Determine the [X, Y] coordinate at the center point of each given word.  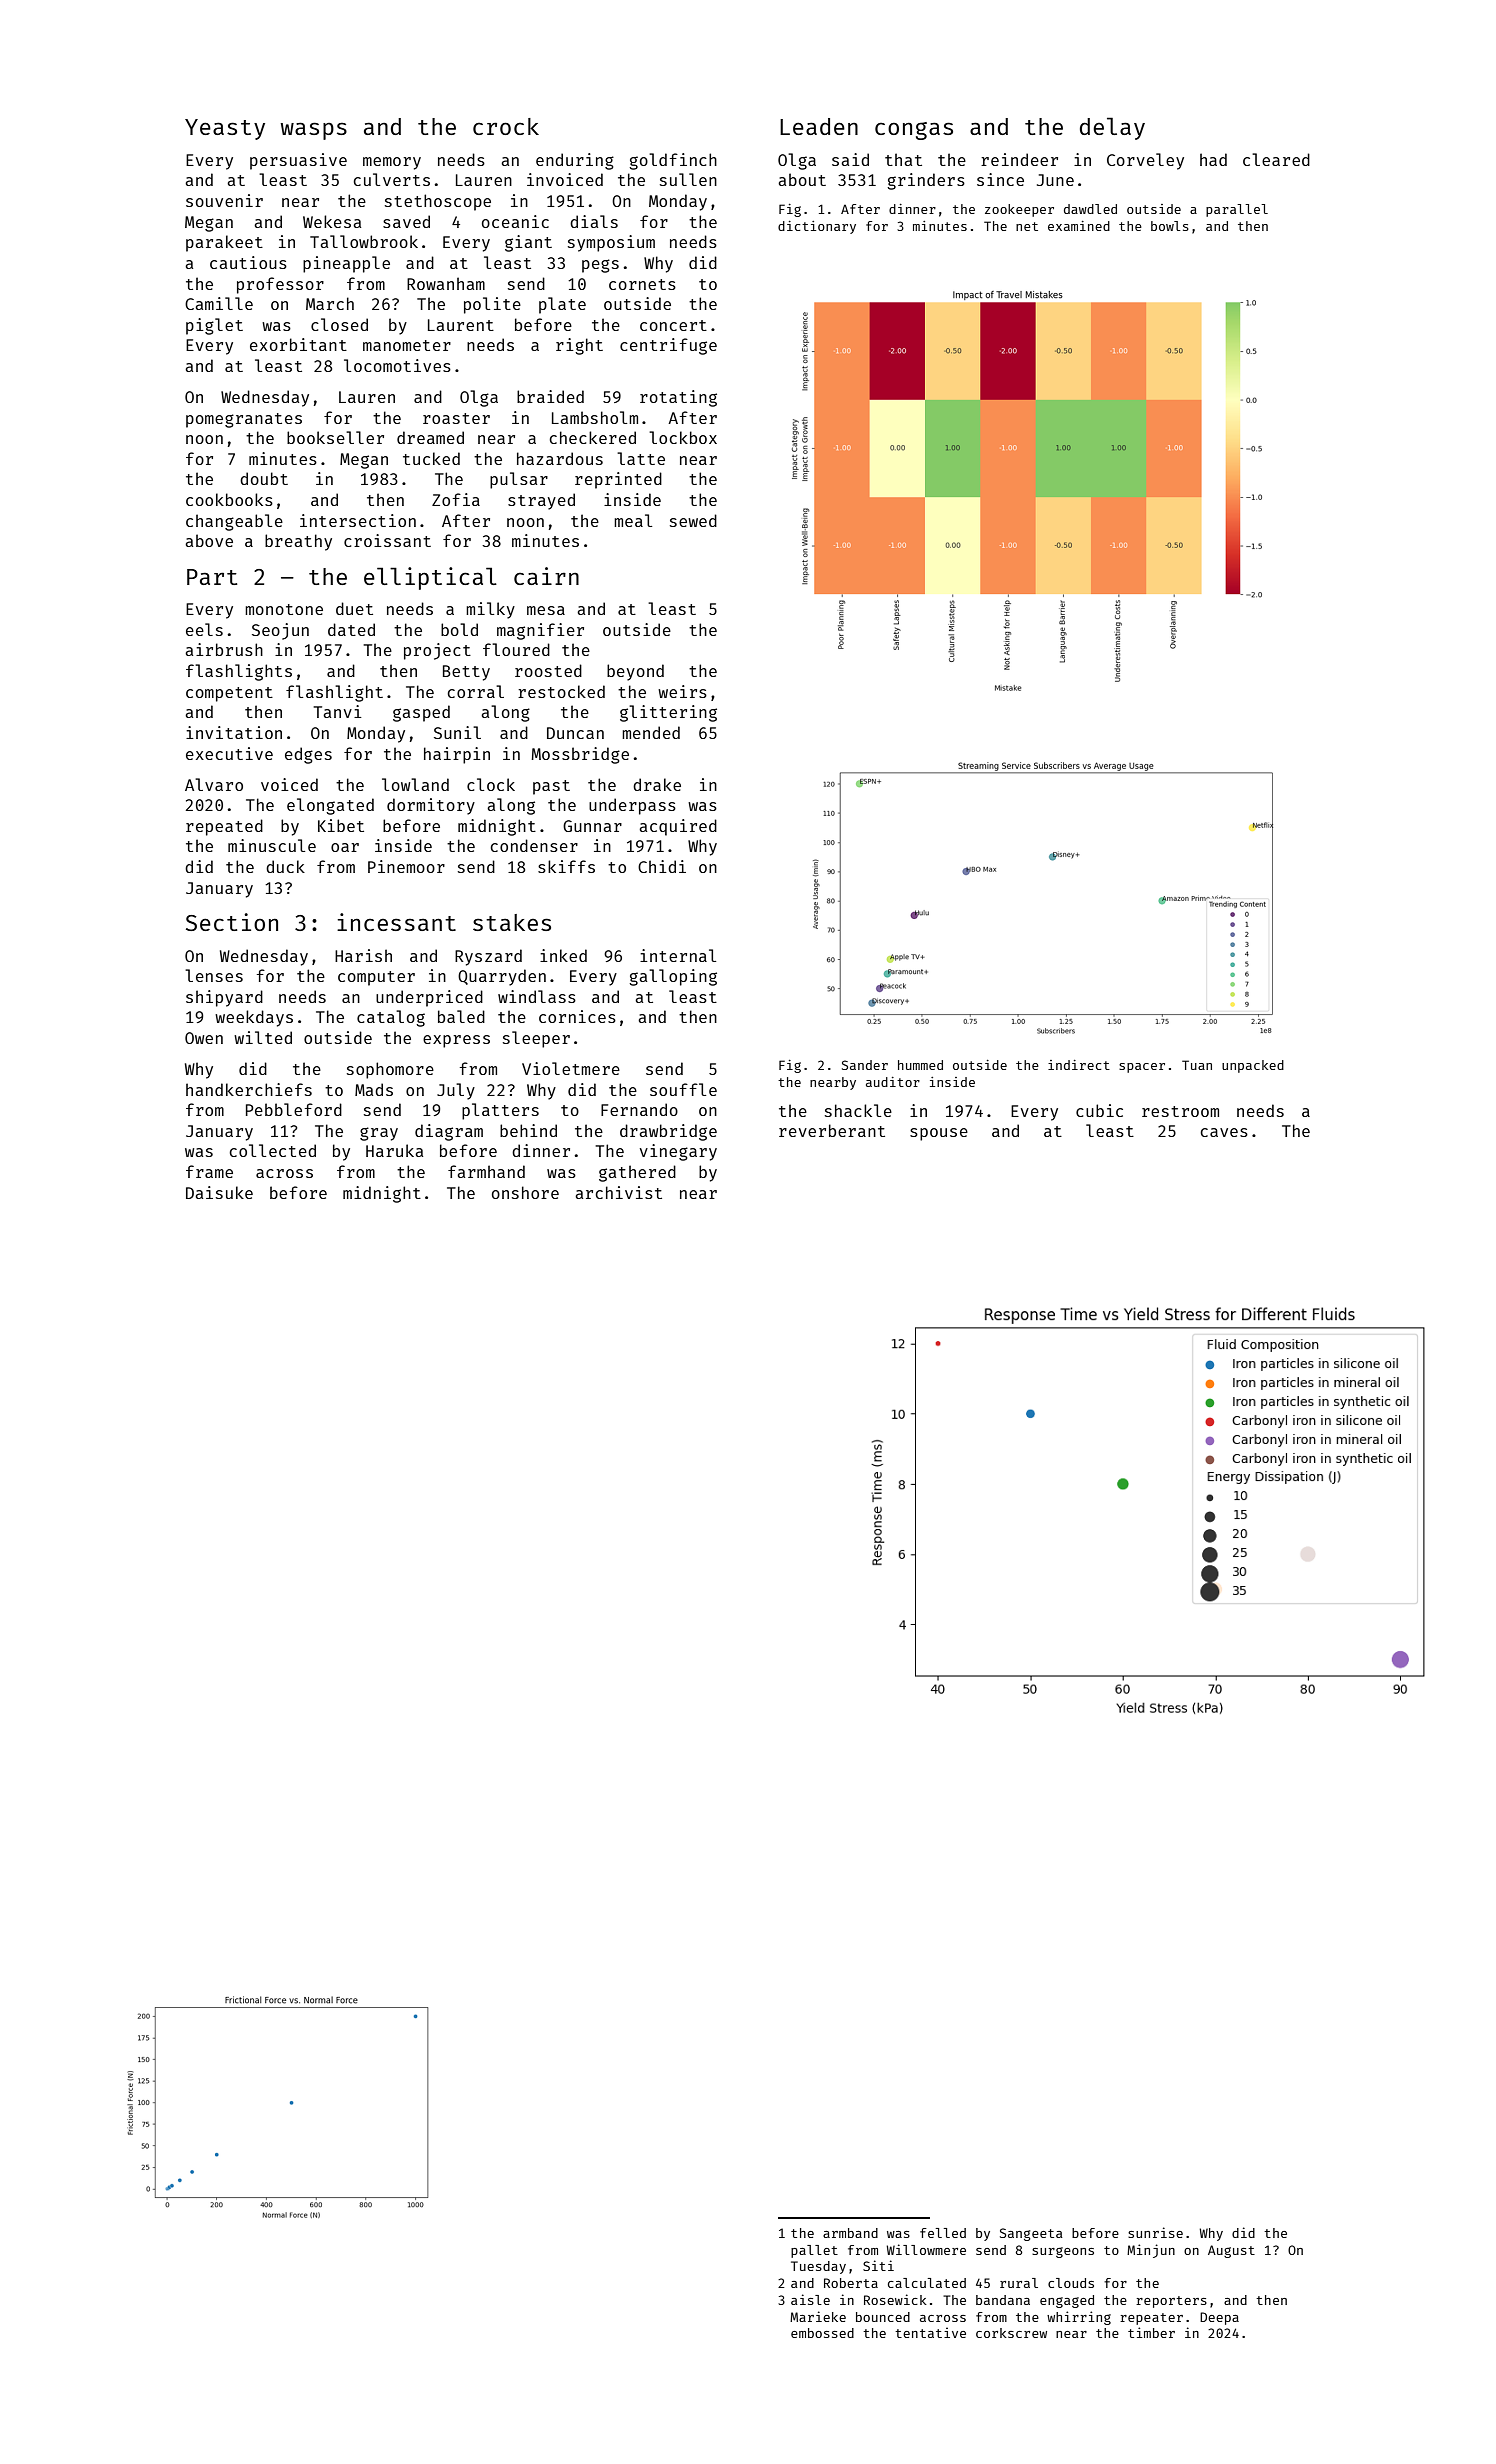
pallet [814, 2251]
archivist [618, 1192]
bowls [1170, 226]
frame [209, 1171]
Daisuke [219, 1192]
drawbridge [668, 1132]
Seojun [280, 631]
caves [1224, 1132]
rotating [678, 398]
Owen [204, 1038]
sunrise [1155, 2232]
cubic [1099, 1110]
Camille [219, 303]
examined [1079, 226]
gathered [637, 1173]
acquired [678, 827]
